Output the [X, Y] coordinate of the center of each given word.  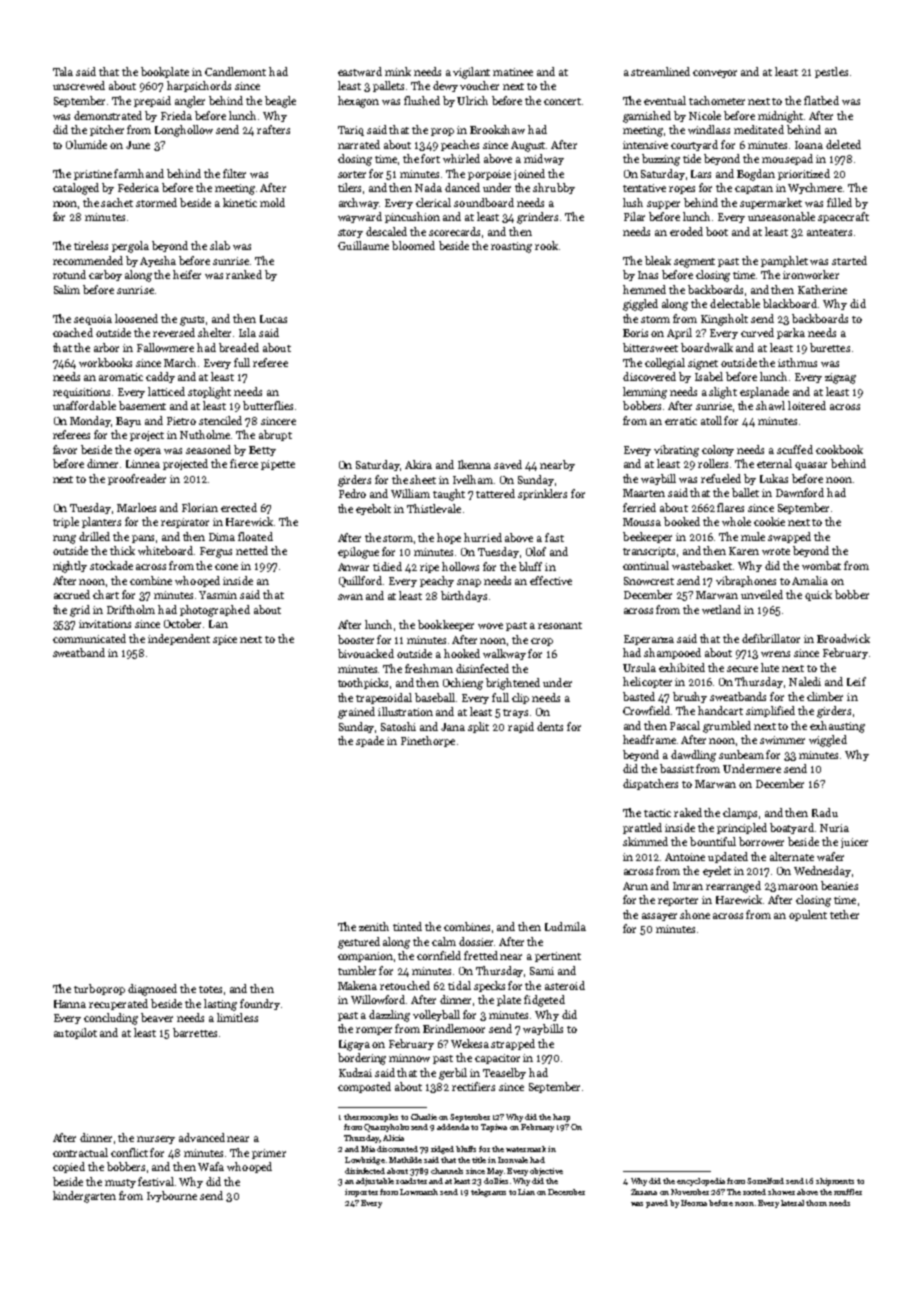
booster [356, 639]
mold [272, 202]
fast [554, 537]
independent [179, 639]
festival [156, 1181]
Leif [856, 681]
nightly [70, 567]
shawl [770, 405]
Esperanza [649, 640]
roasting [511, 247]
